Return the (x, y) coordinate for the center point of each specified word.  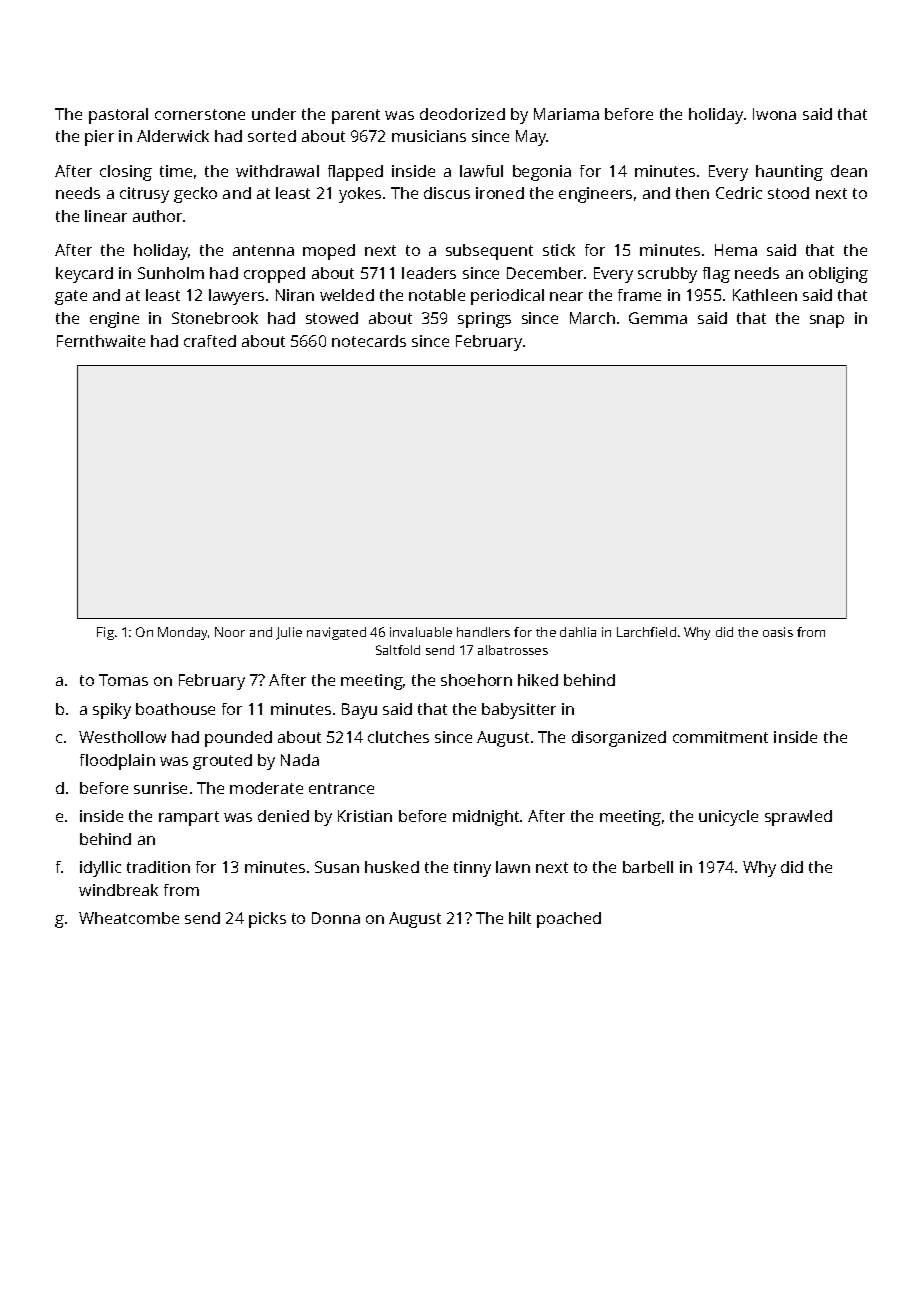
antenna (263, 250)
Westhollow (122, 737)
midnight (486, 818)
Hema (736, 250)
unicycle (728, 818)
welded (347, 295)
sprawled (798, 818)
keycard (84, 275)
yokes (360, 195)
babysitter (519, 711)
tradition (158, 867)
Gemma (658, 318)
